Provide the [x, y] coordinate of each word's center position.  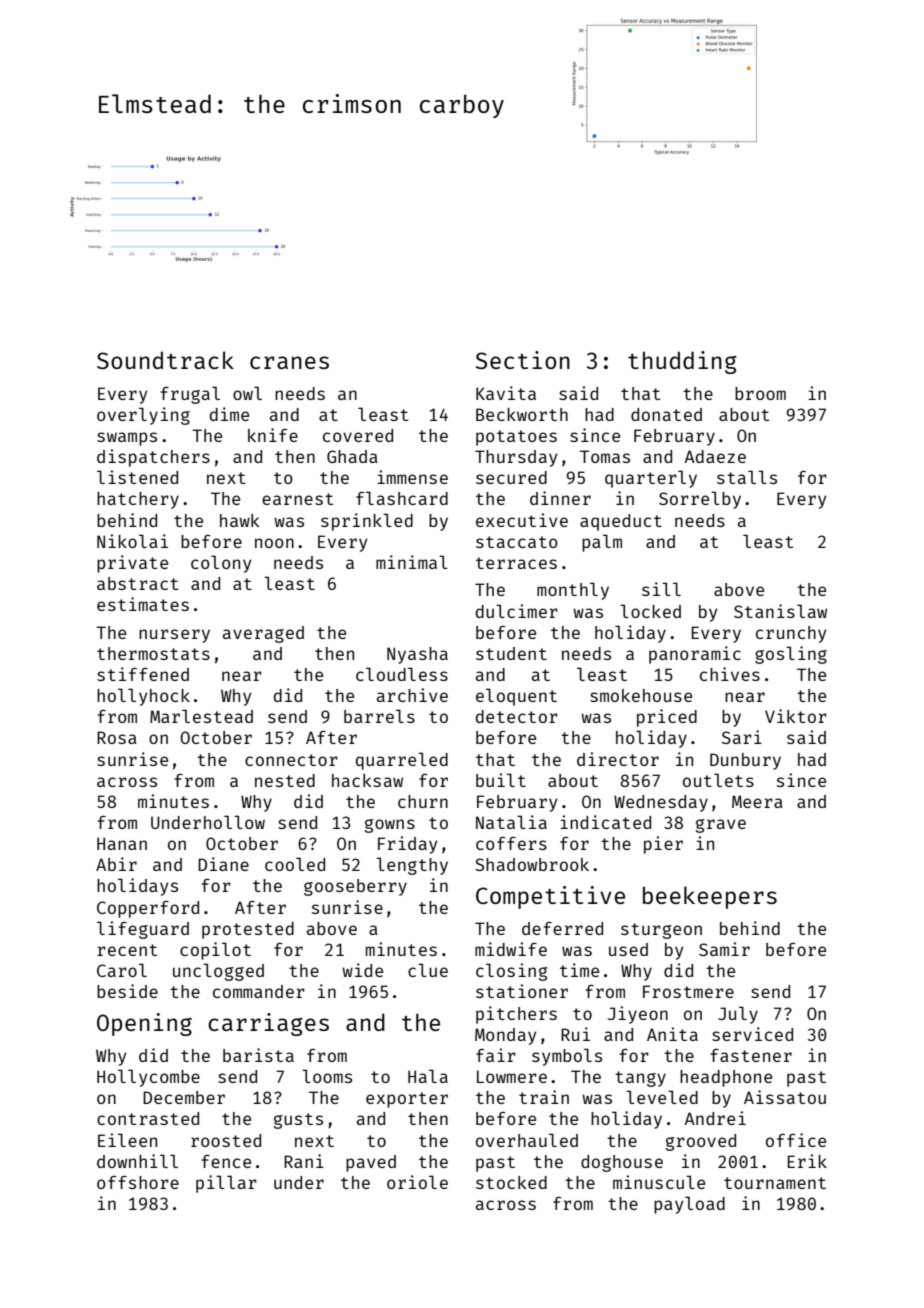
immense [412, 477]
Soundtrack [165, 360]
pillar [226, 1184]
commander [259, 991]
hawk [240, 520]
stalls [747, 477]
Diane [223, 864]
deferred [562, 928]
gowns [390, 826]
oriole [417, 1182]
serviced [752, 1034]
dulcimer [517, 611]
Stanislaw [780, 611]
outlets [718, 780]
